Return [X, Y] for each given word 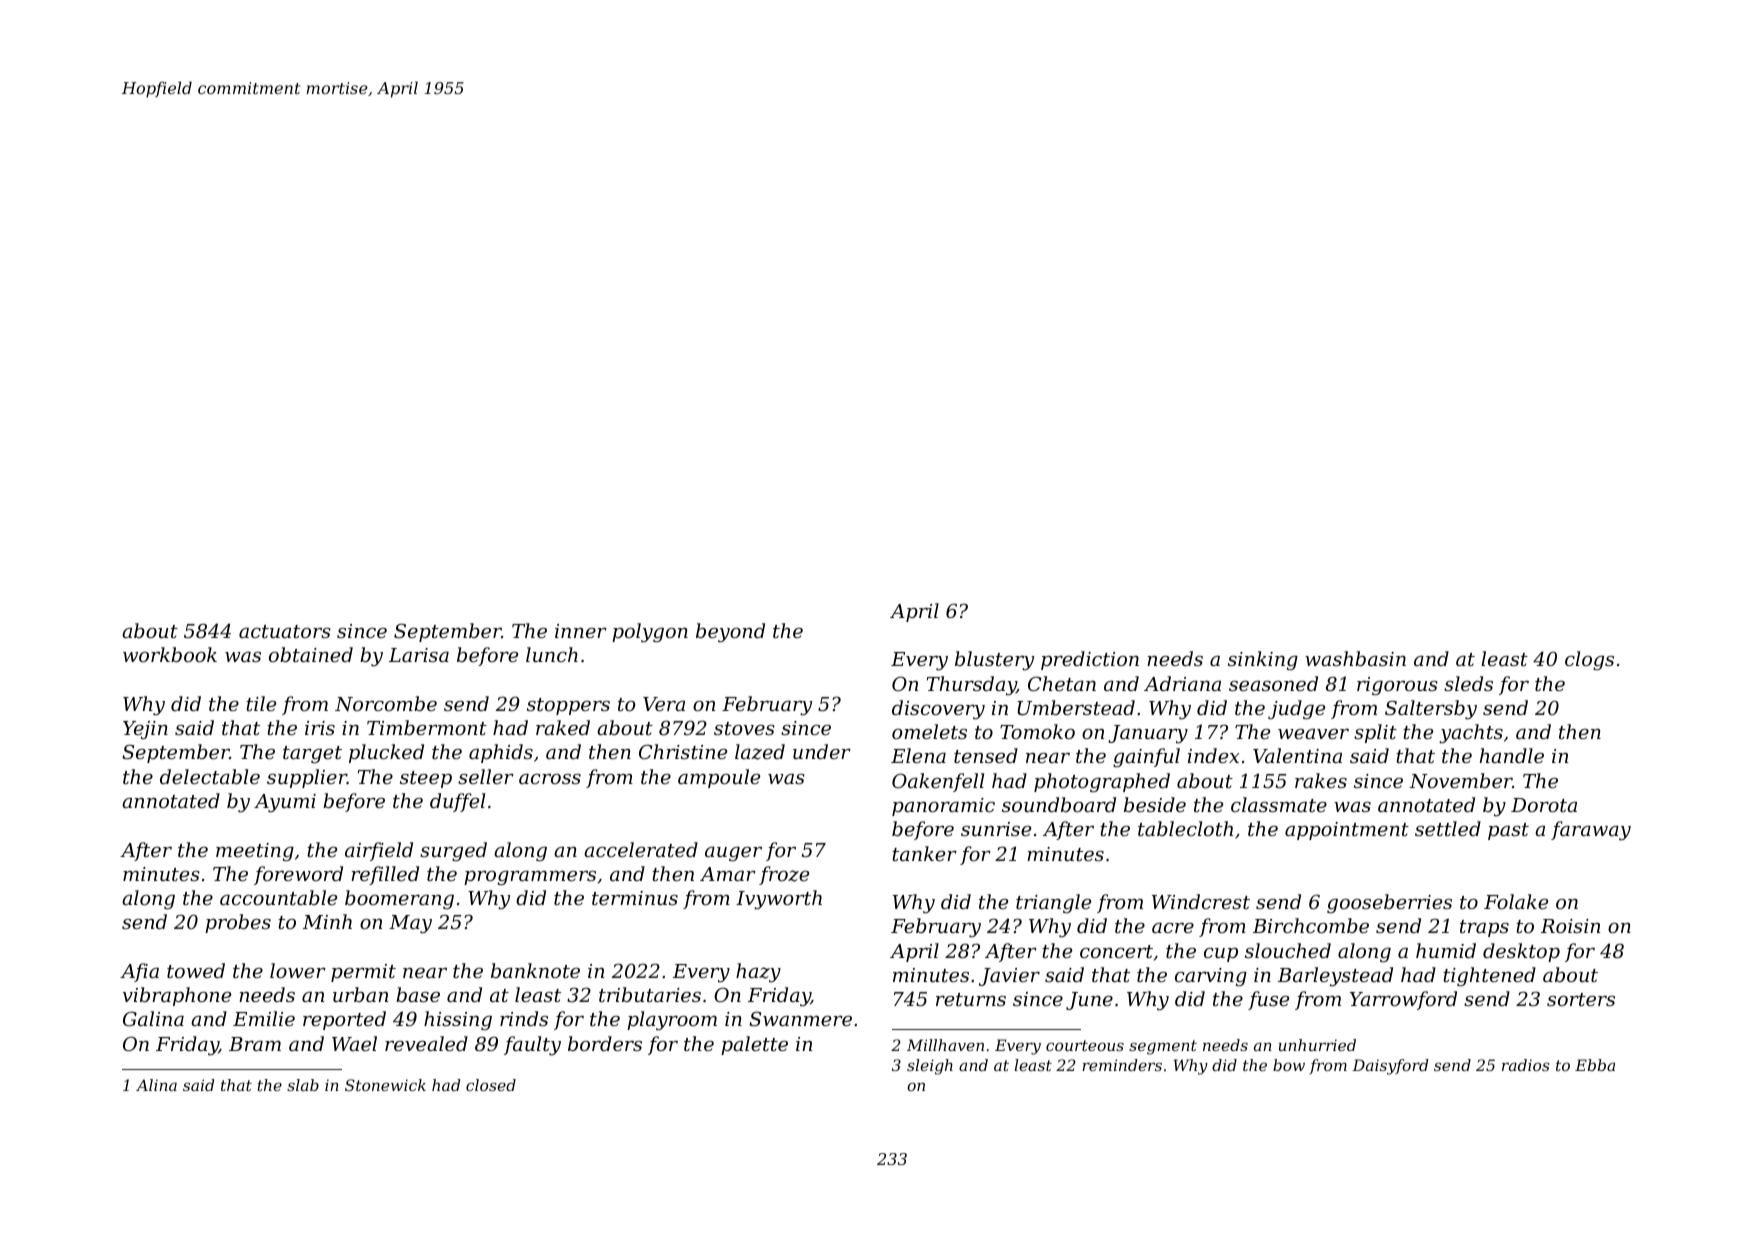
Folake [1516, 901]
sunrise [996, 829]
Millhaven [945, 1045]
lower [298, 970]
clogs [1589, 660]
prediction [1090, 660]
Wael [354, 1043]
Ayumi [285, 803]
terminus [635, 898]
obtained [311, 654]
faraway [1591, 831]
